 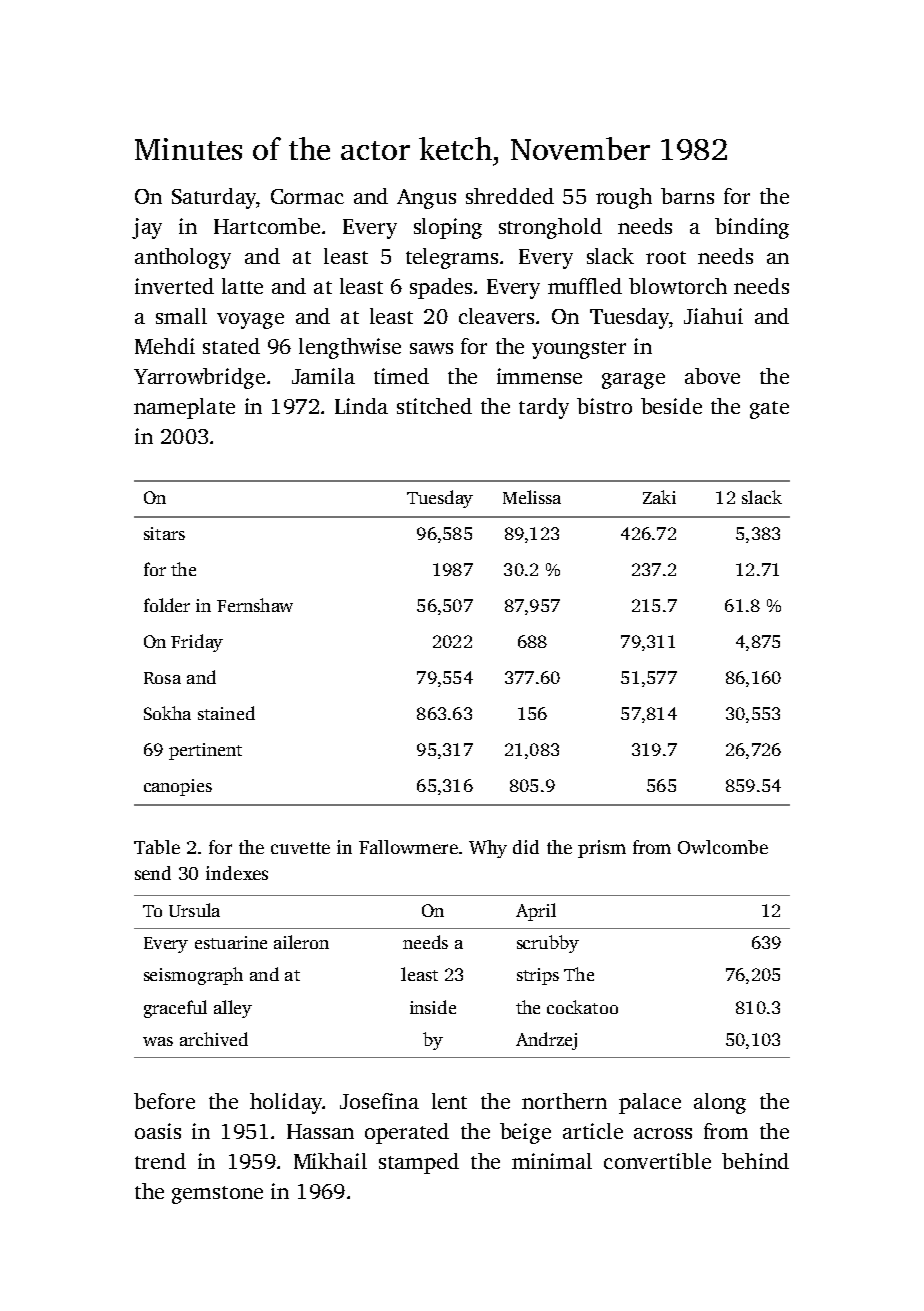 What do you see at coordinates (671, 406) in the document?
I see `beside` at bounding box center [671, 406].
